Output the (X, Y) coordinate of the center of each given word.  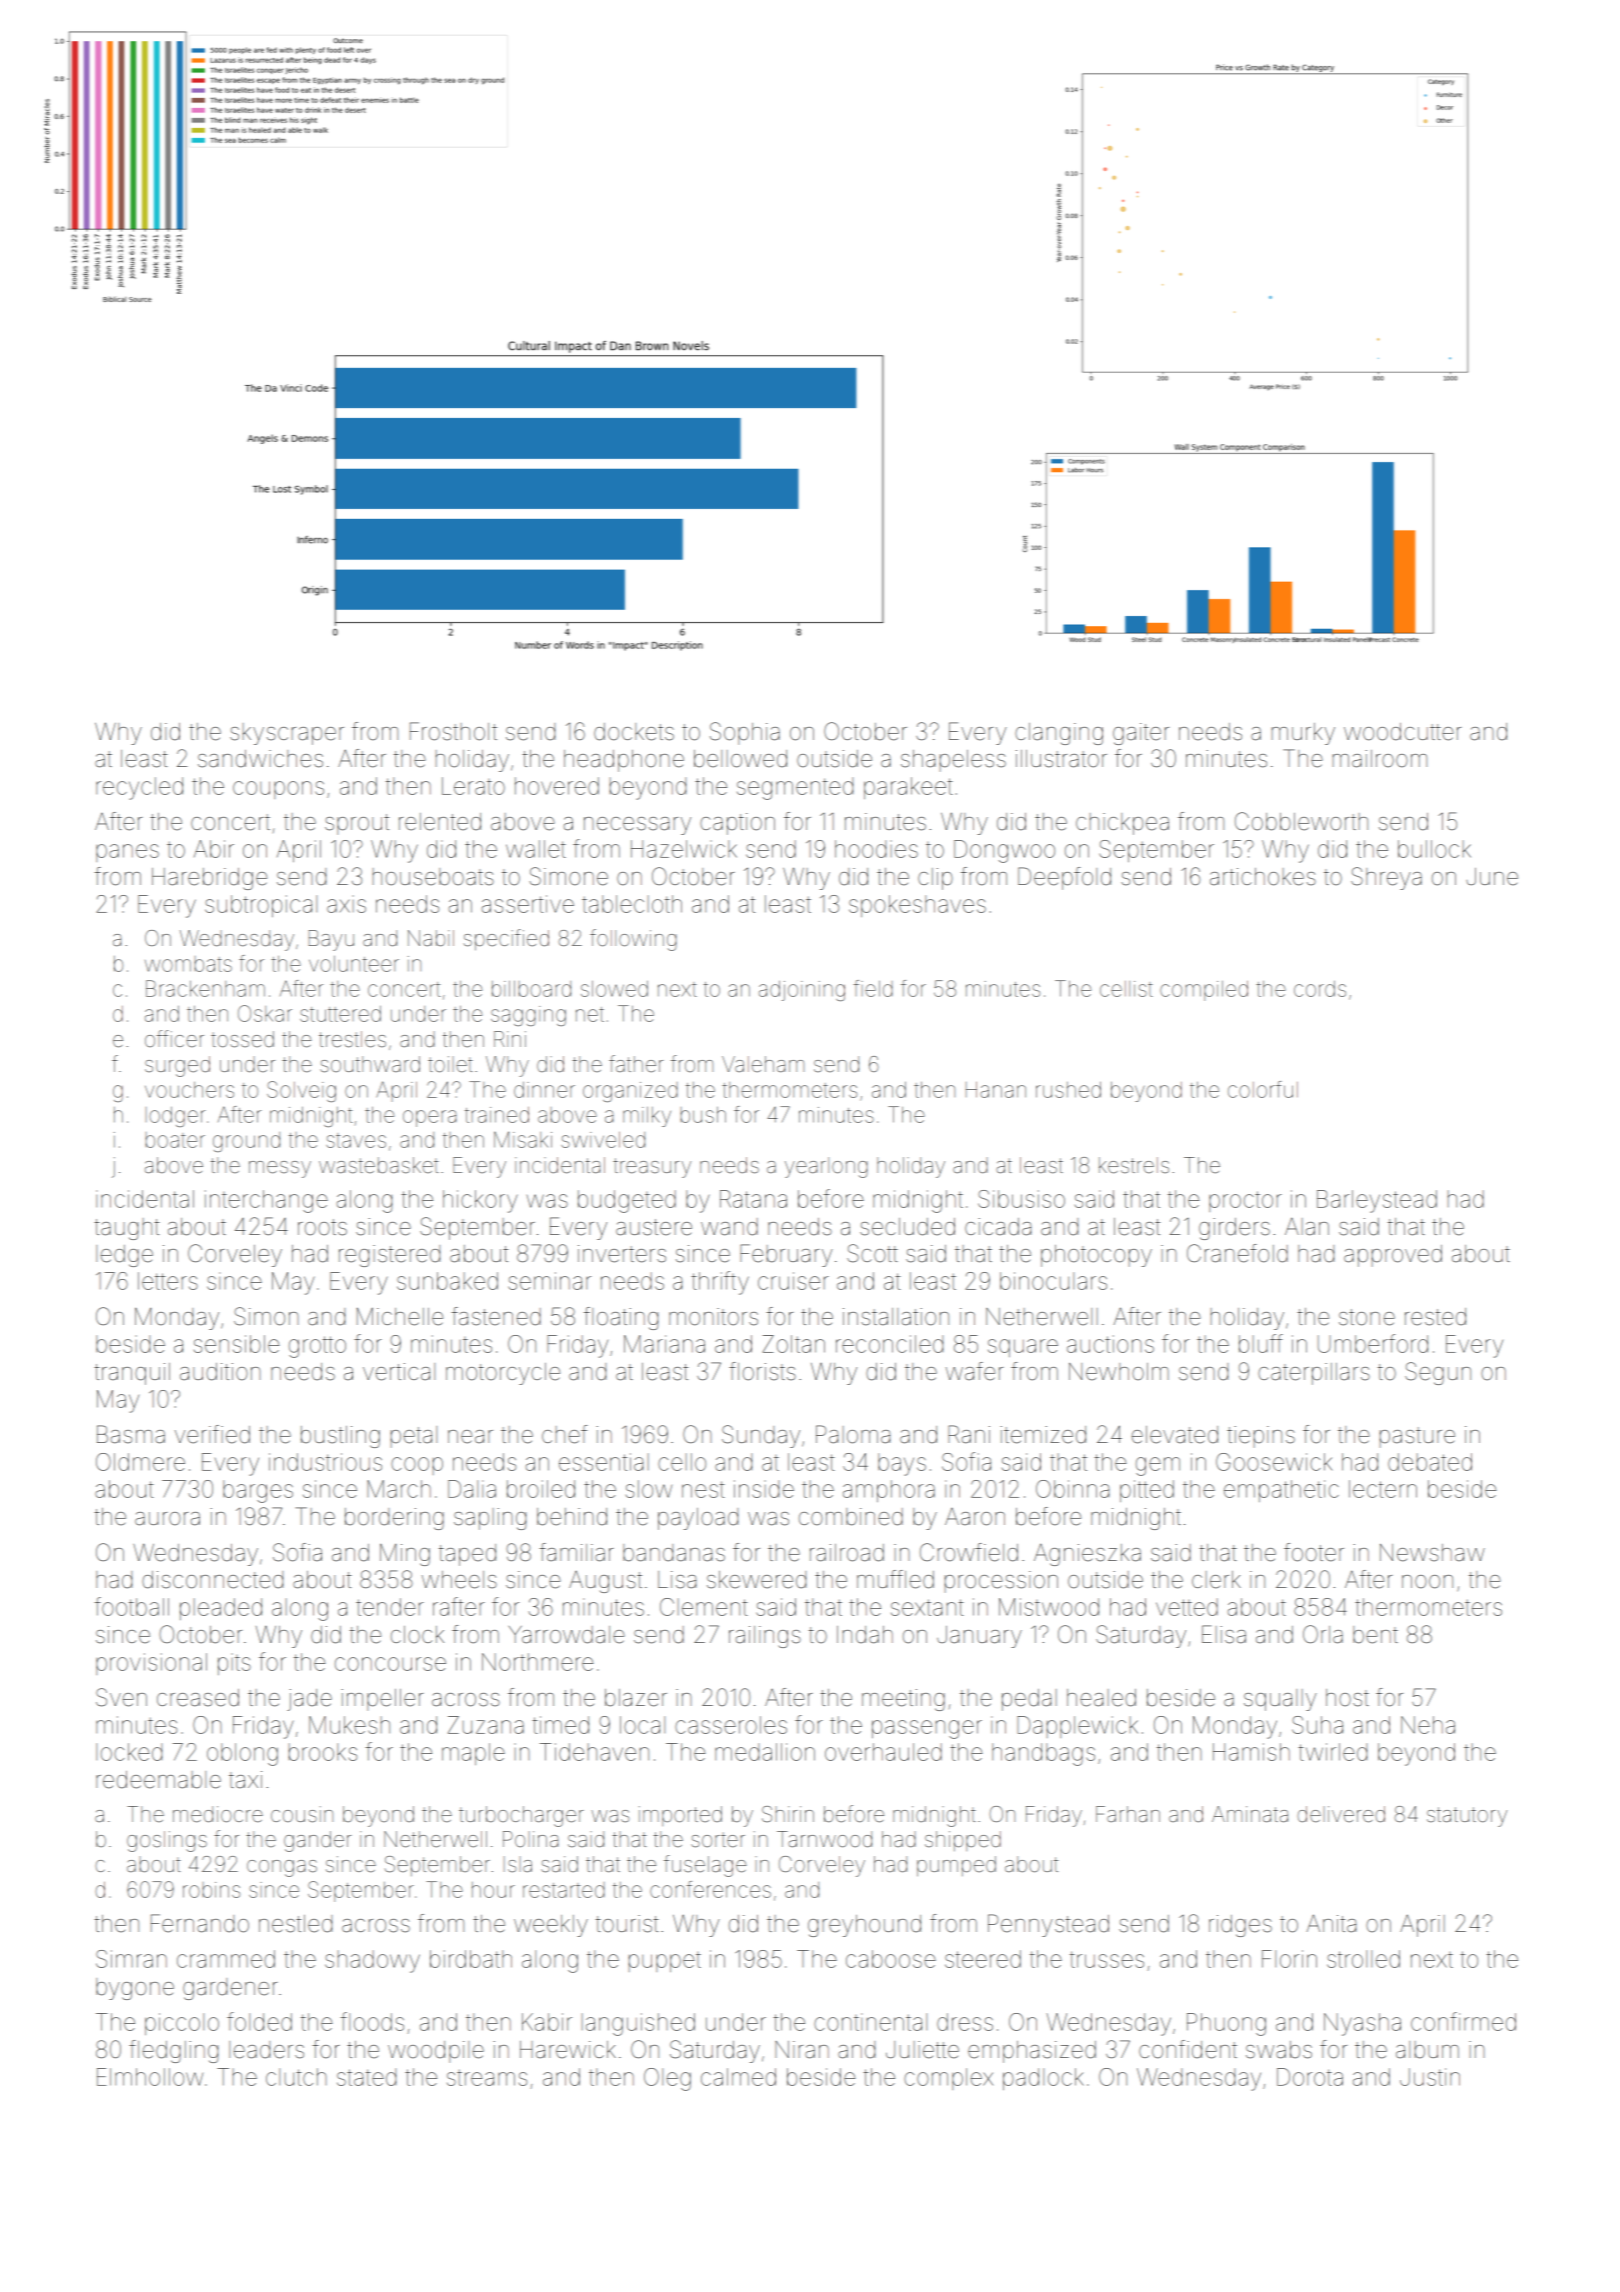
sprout (357, 824)
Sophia (745, 733)
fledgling (173, 2051)
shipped (963, 1841)
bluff (1261, 1343)
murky (1303, 734)
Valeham (763, 1064)
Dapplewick (1077, 1727)
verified (212, 1434)
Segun (1438, 1373)
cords (1320, 989)
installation (896, 1317)
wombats (188, 964)
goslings (167, 1841)
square (1023, 1348)
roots (322, 1227)
